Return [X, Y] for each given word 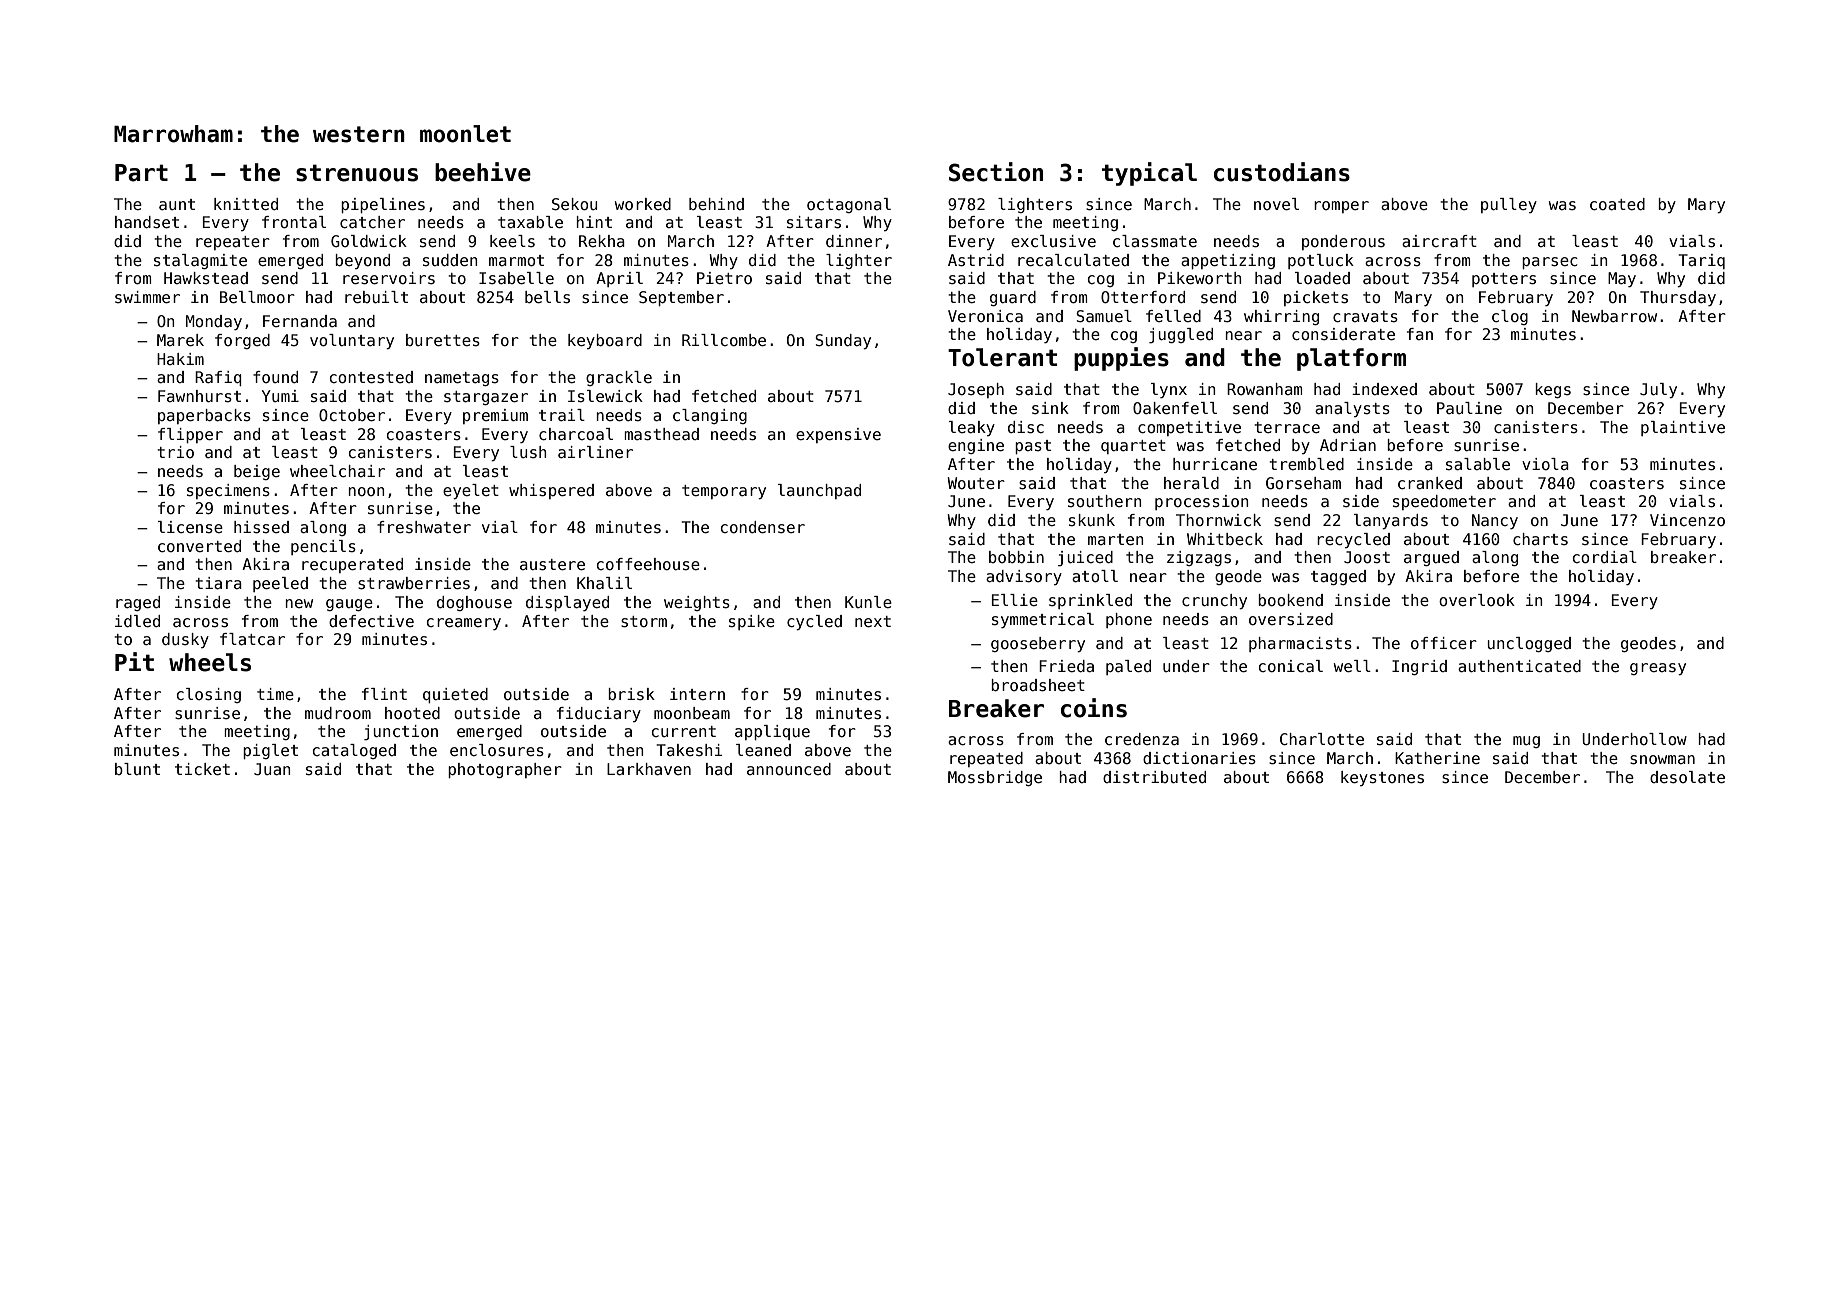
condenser [763, 527]
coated [1617, 204]
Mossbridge [995, 778]
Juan [272, 769]
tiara [218, 583]
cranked [1430, 483]
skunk [1092, 520]
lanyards [1391, 521]
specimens [228, 491]
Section [996, 172]
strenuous [357, 173]
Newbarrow [1614, 316]
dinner [854, 241]
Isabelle [516, 278]
